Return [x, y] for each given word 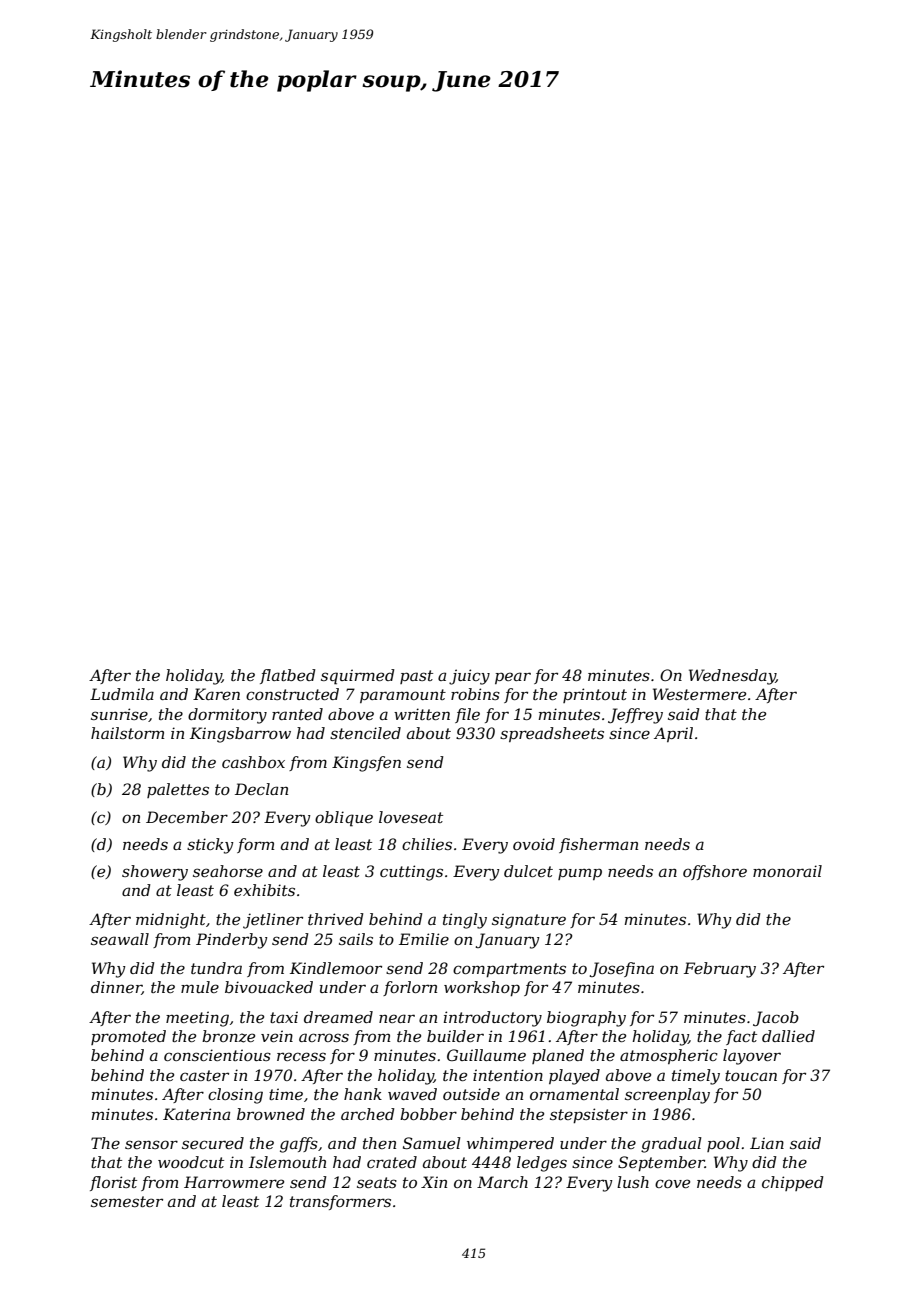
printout [595, 695]
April [673, 734]
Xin [434, 1182]
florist [113, 1183]
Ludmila [122, 694]
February [720, 970]
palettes [178, 790]
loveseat [411, 817]
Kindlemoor [336, 968]
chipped [793, 1183]
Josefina [622, 969]
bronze [228, 1036]
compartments [509, 970]
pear [513, 678]
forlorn [410, 988]
